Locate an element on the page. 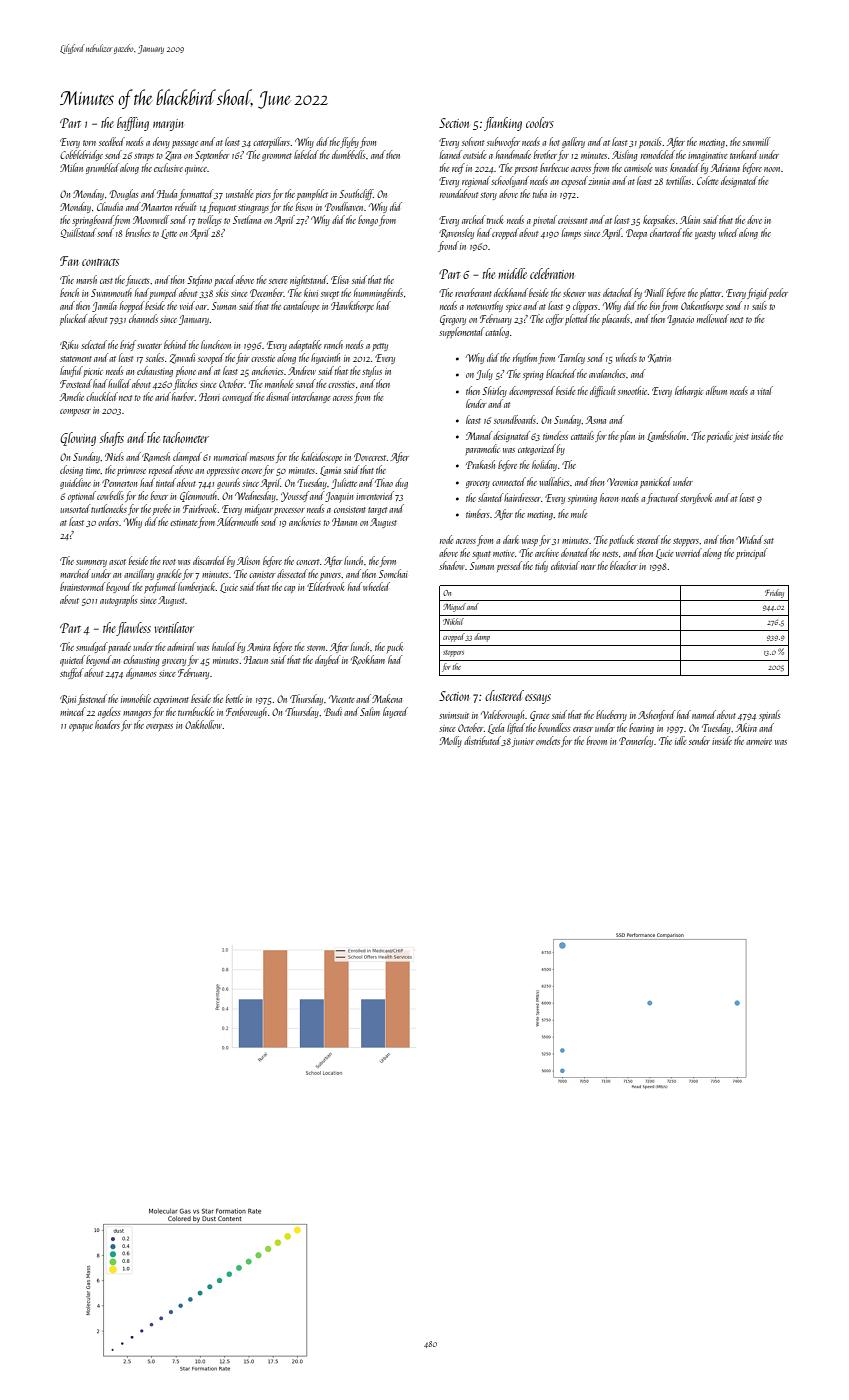 The height and width of the image is (1400, 849). Vicente is located at coordinates (342, 699).
